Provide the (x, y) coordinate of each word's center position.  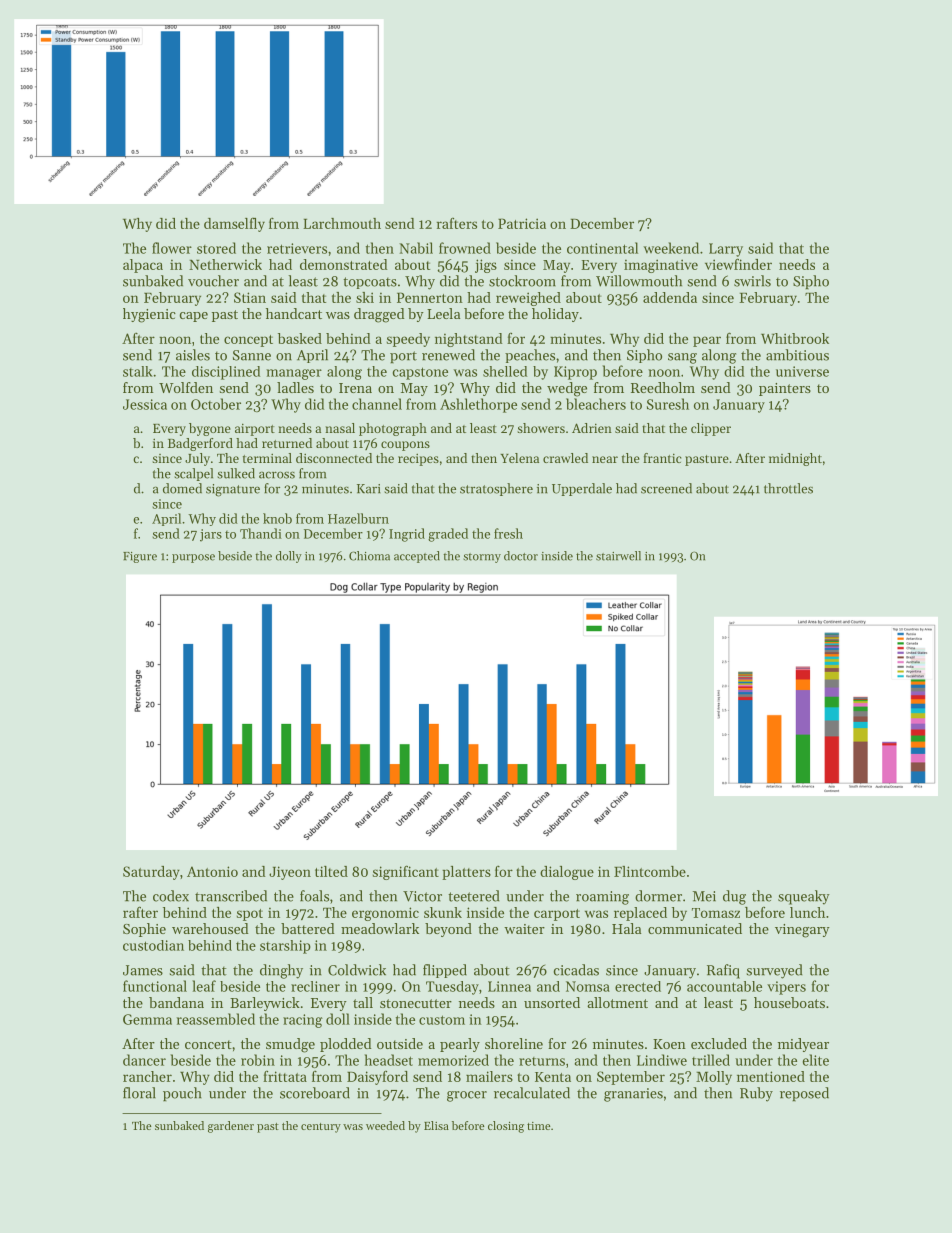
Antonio (212, 871)
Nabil (416, 248)
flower (172, 248)
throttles (788, 488)
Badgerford (200, 444)
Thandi (261, 533)
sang (682, 358)
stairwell (618, 556)
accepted (417, 557)
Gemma (147, 1019)
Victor (422, 896)
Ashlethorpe (478, 405)
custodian (153, 945)
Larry (726, 250)
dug (734, 897)
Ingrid (407, 535)
